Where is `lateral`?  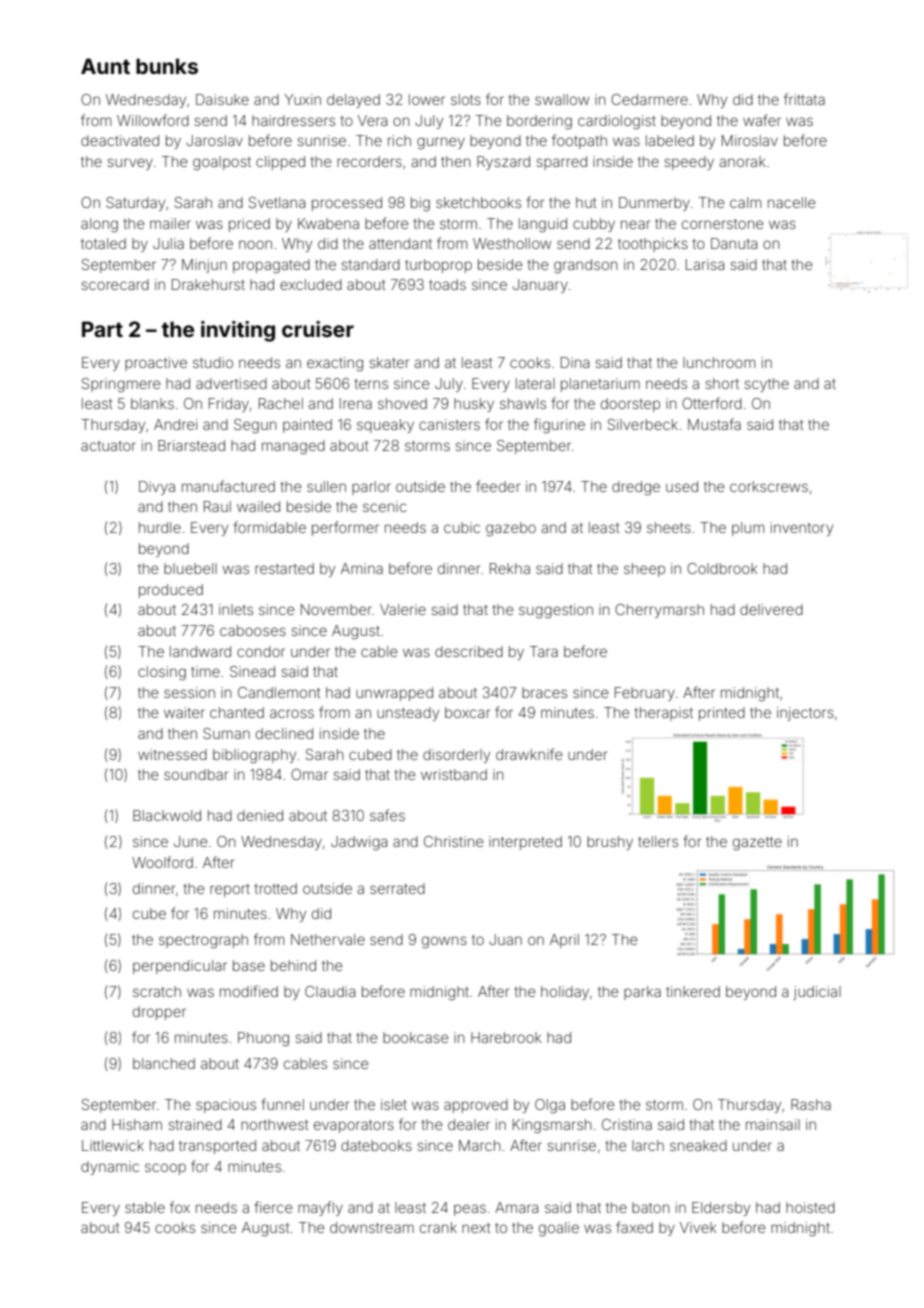 lateral is located at coordinates (535, 383).
